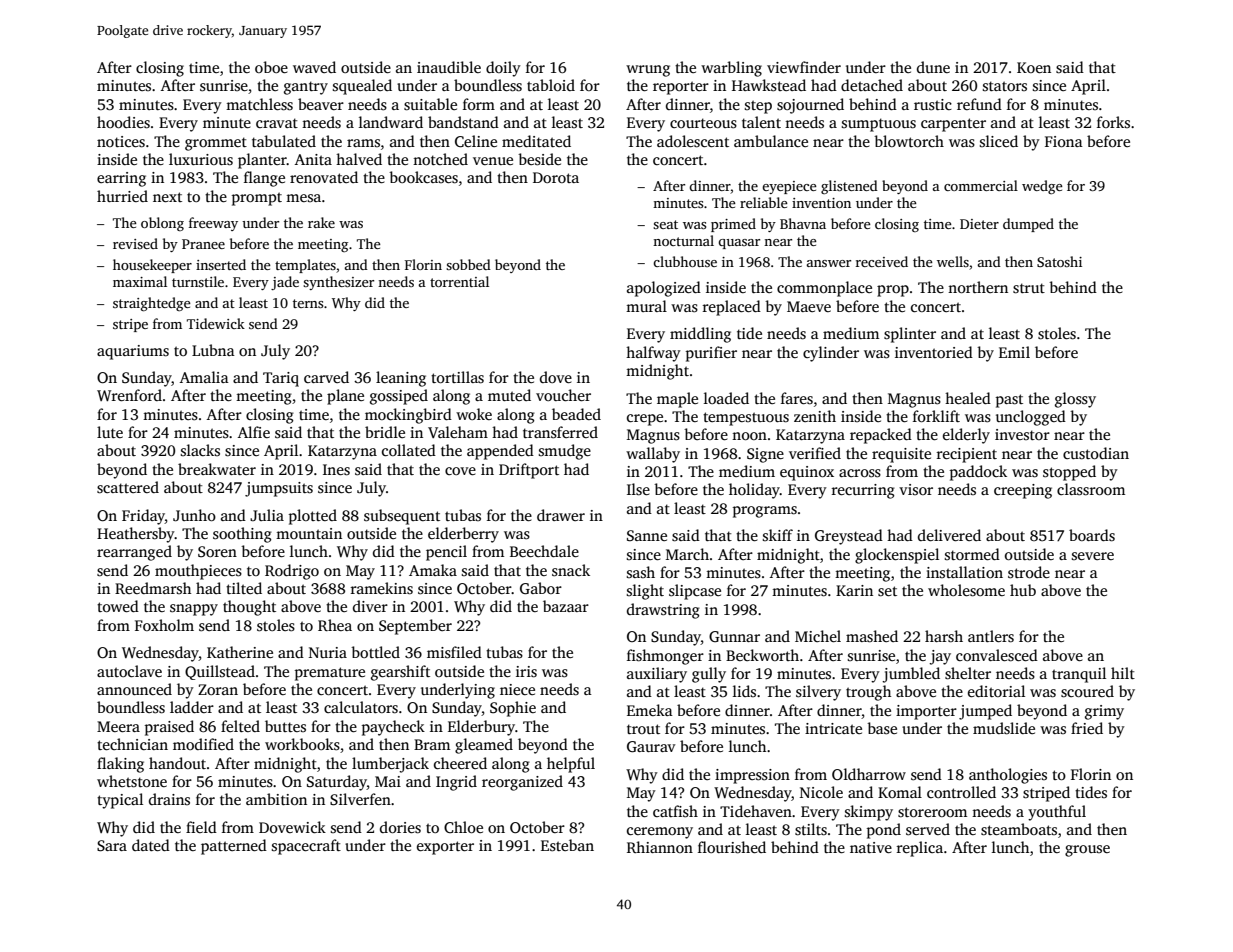 The height and width of the screenshot is (952, 1233). What do you see at coordinates (276, 799) in the screenshot?
I see `ambition` at bounding box center [276, 799].
